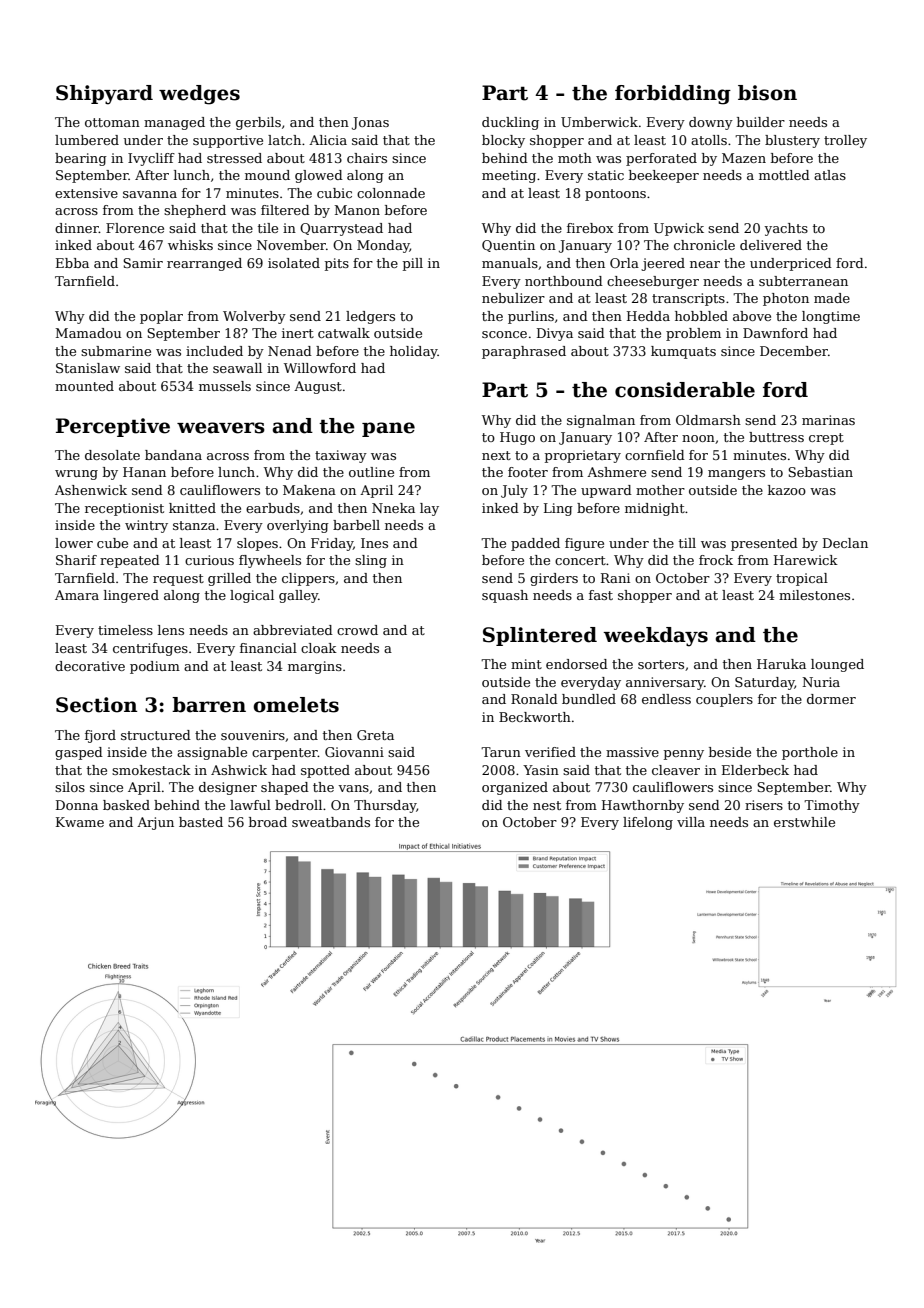 Image resolution: width=924 pixels, height=1308 pixels. What do you see at coordinates (370, 123) in the image?
I see `Jonas` at bounding box center [370, 123].
